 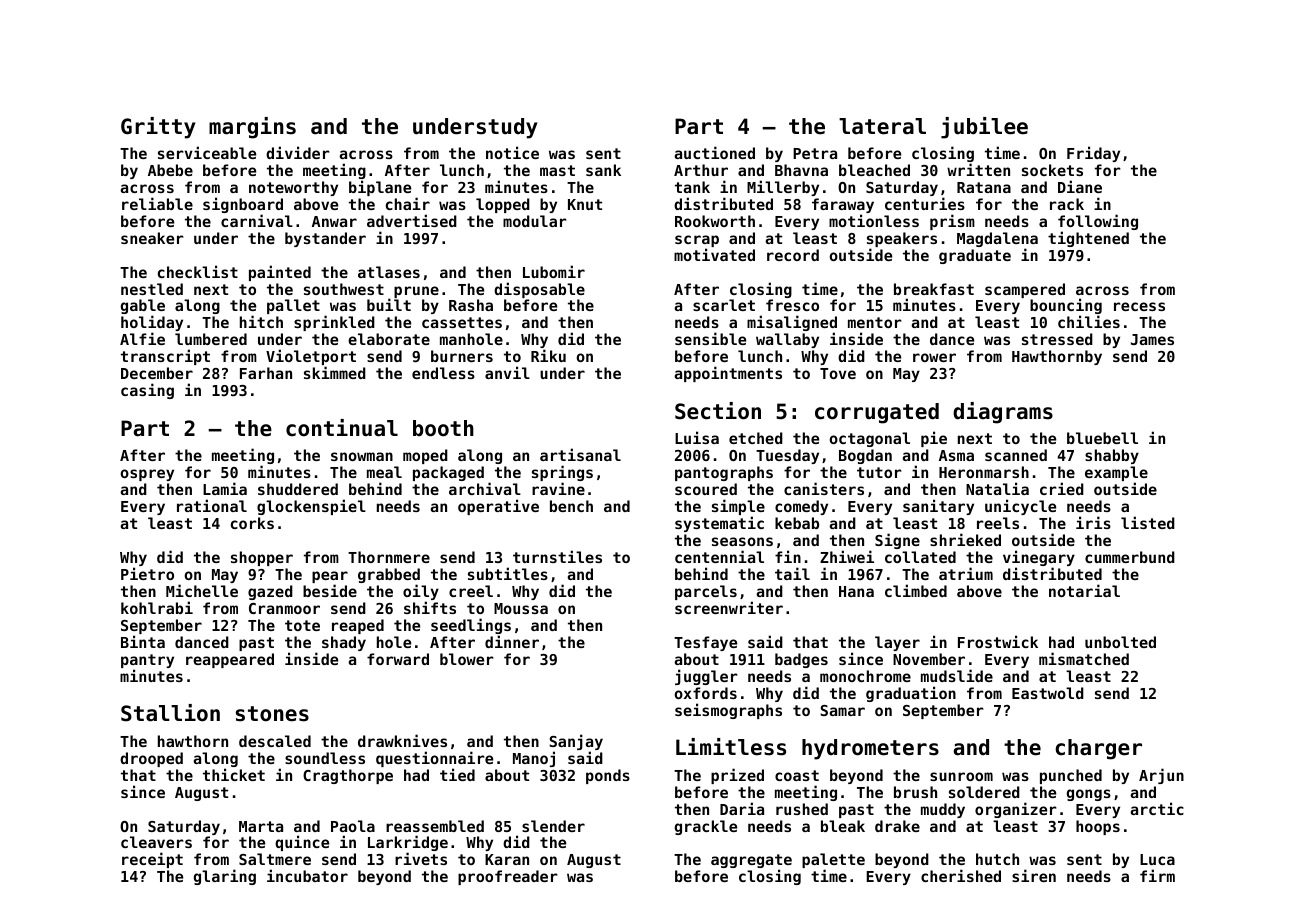 I want to click on slender, so click(x=553, y=826).
